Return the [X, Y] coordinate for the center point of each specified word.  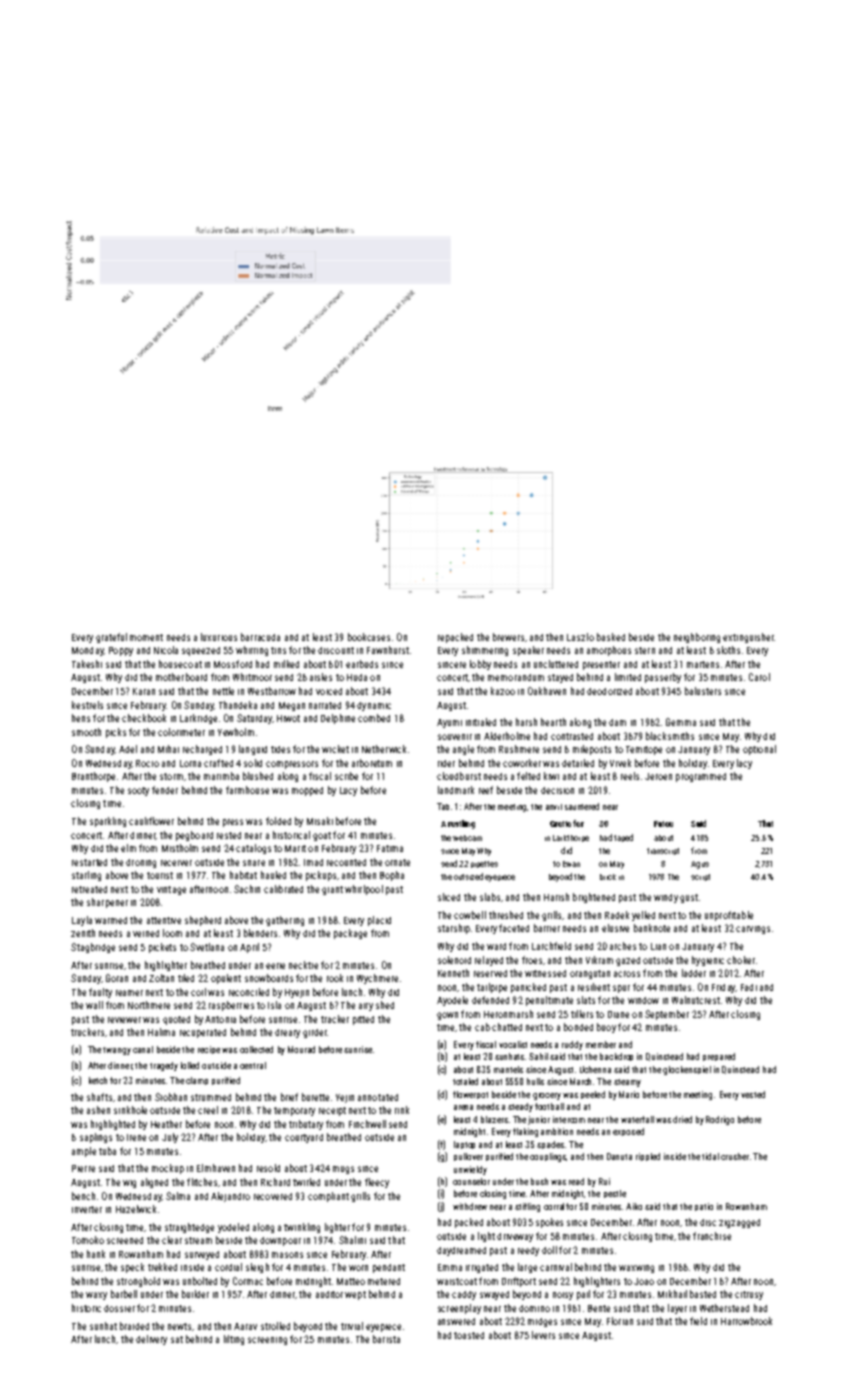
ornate [397, 862]
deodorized [609, 691]
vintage [171, 890]
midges [542, 1322]
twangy [117, 1051]
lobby [480, 665]
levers [543, 1335]
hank [96, 1254]
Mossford [233, 664]
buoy [606, 1028]
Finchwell [367, 1124]
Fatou [663, 824]
